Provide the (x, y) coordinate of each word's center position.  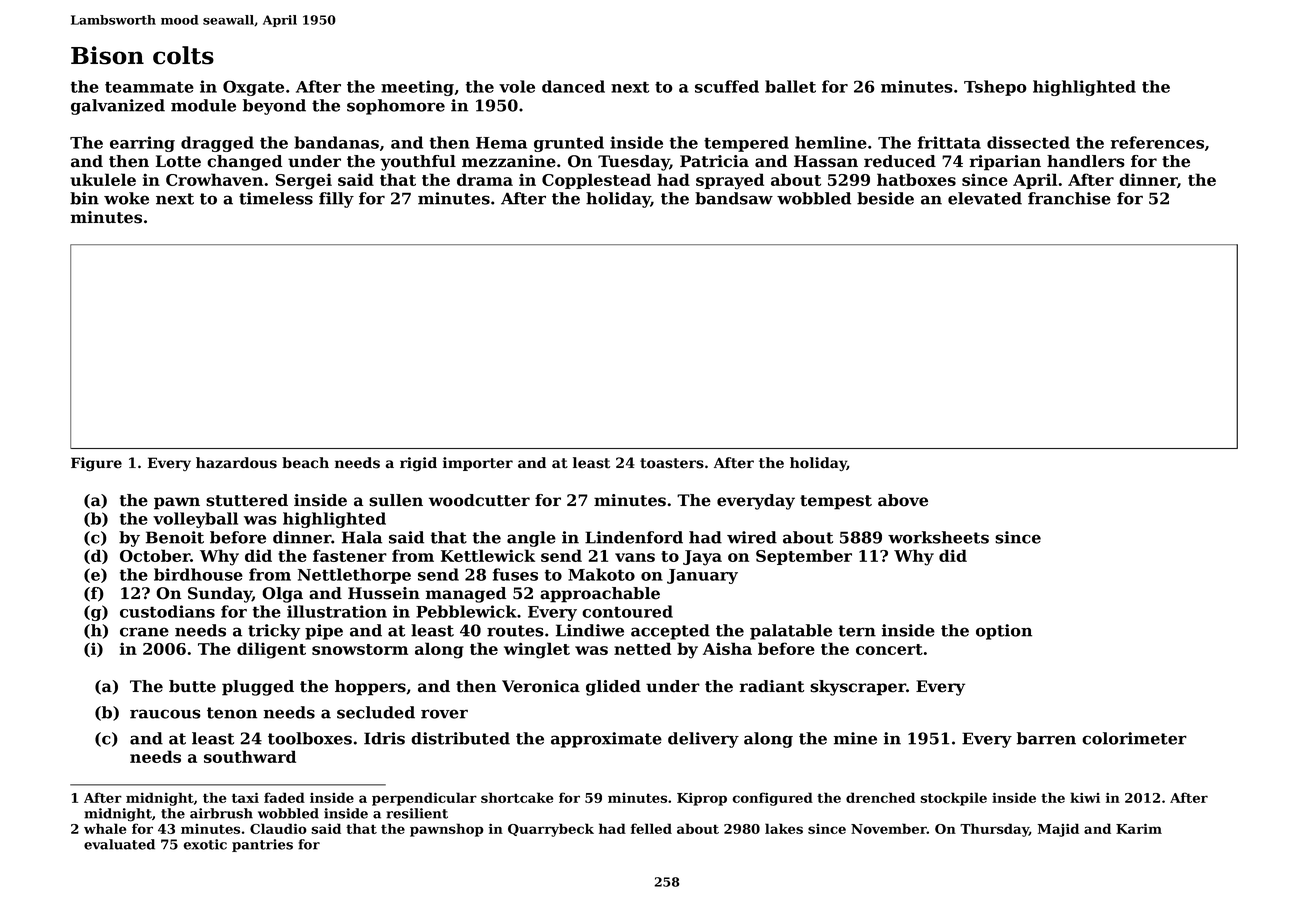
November (889, 828)
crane (144, 632)
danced (573, 86)
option (1004, 632)
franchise (1069, 198)
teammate (149, 87)
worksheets (938, 537)
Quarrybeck (551, 830)
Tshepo (995, 88)
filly (336, 200)
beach (305, 463)
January (702, 576)
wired (752, 537)
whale (105, 828)
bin (84, 198)
